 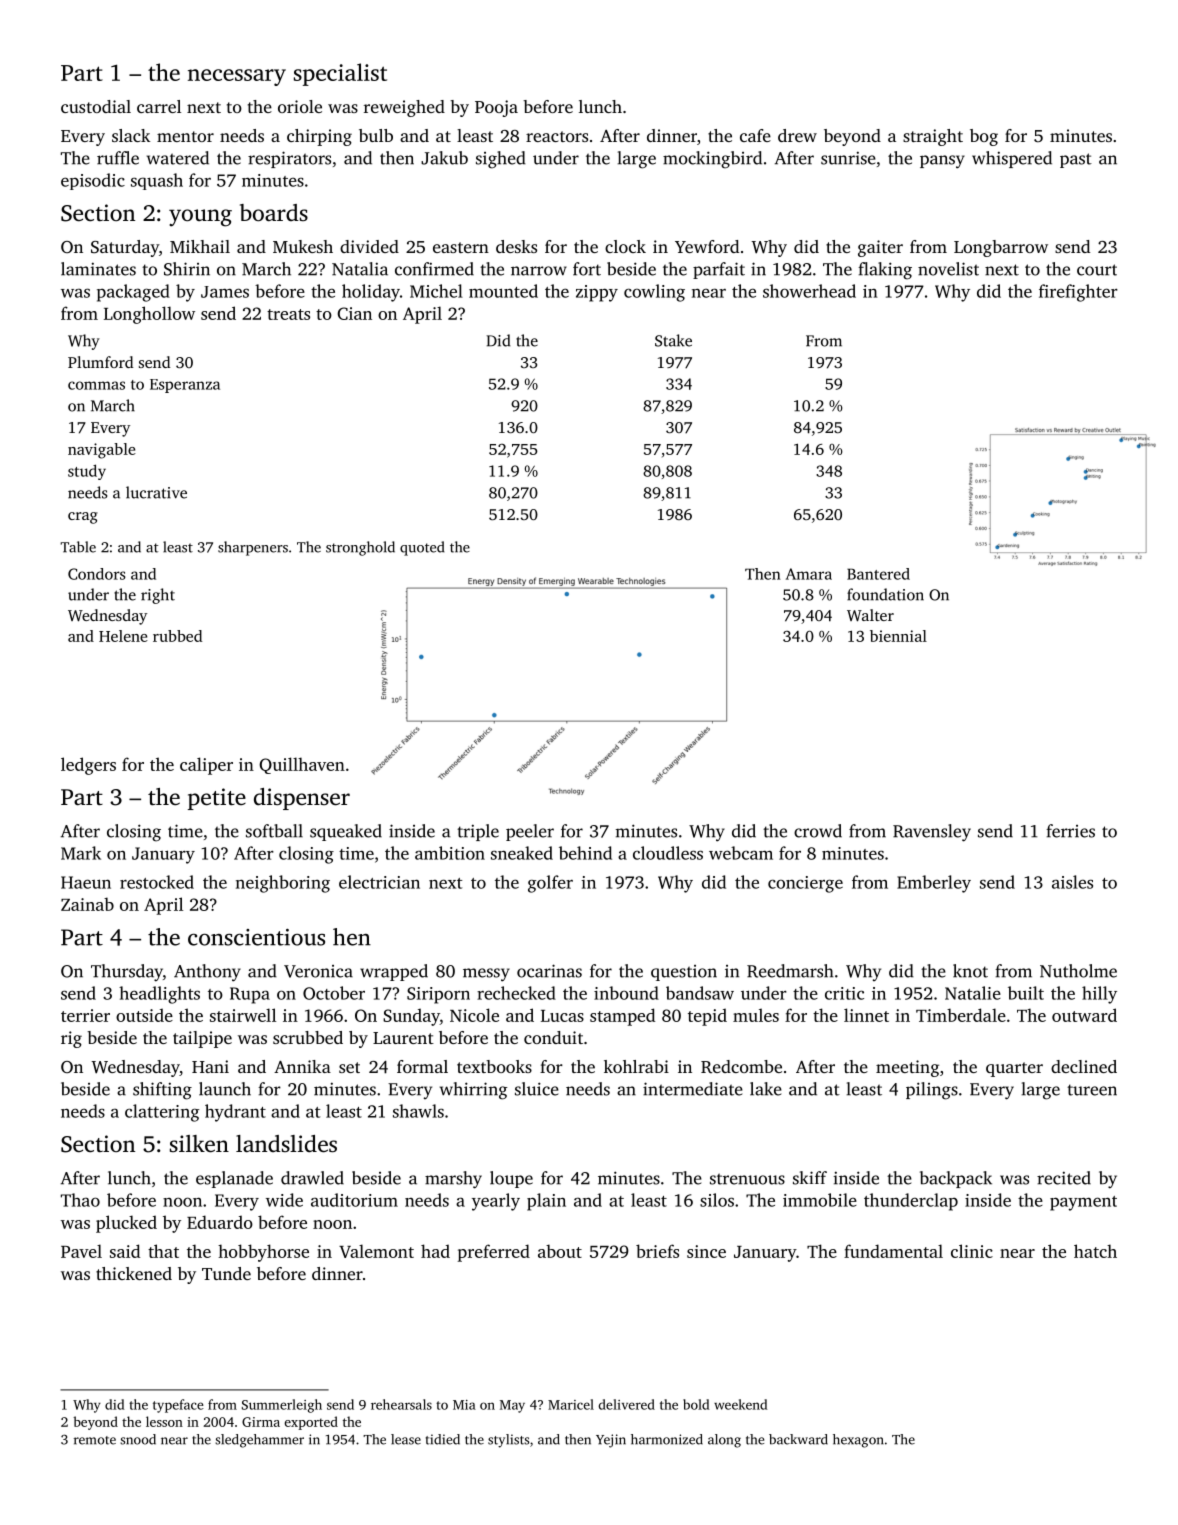 I want to click on remote, so click(x=95, y=1440).
